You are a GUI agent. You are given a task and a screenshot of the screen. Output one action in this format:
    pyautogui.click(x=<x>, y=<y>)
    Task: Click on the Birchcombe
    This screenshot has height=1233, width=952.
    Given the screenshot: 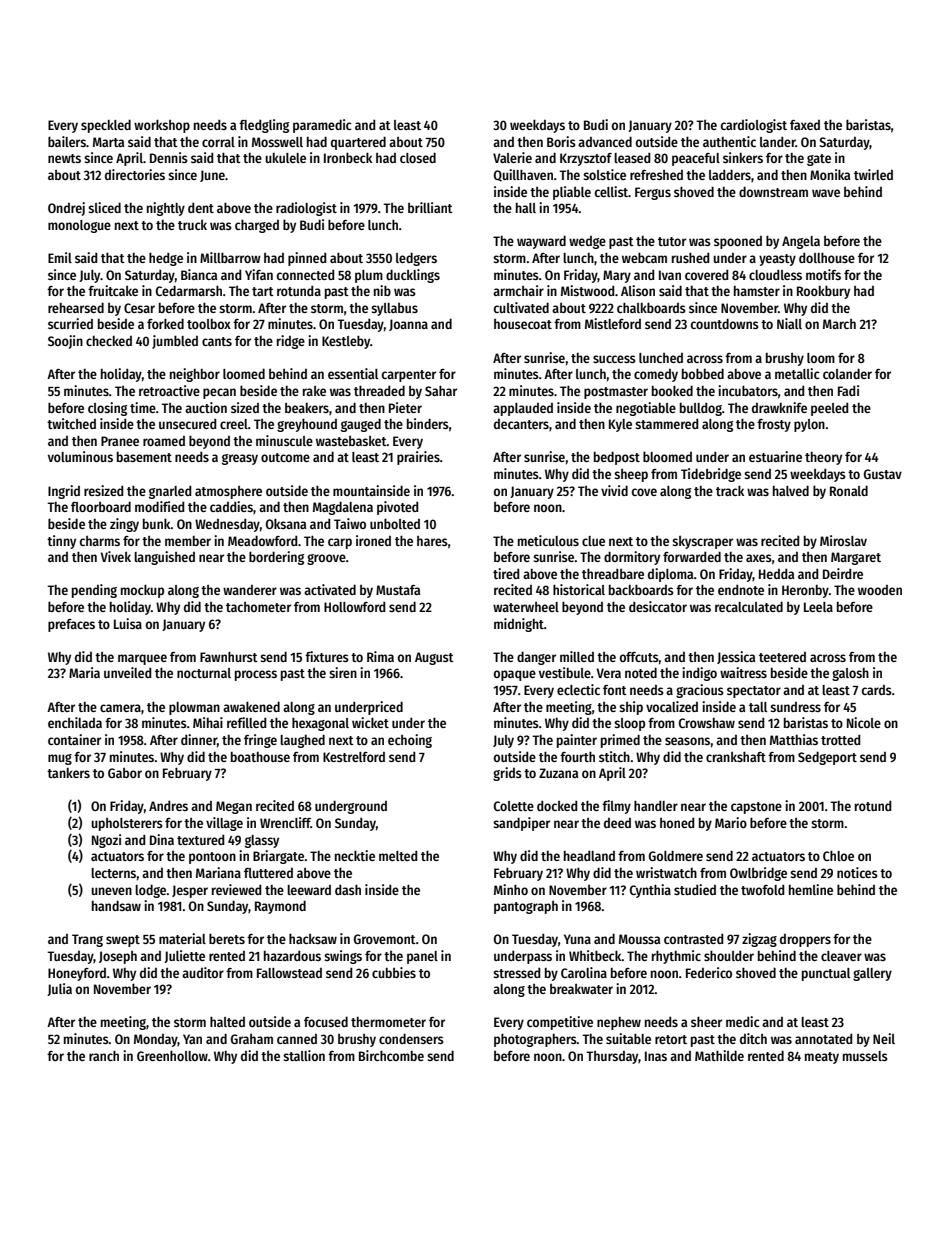 What is the action you would take?
    pyautogui.click(x=391, y=1055)
